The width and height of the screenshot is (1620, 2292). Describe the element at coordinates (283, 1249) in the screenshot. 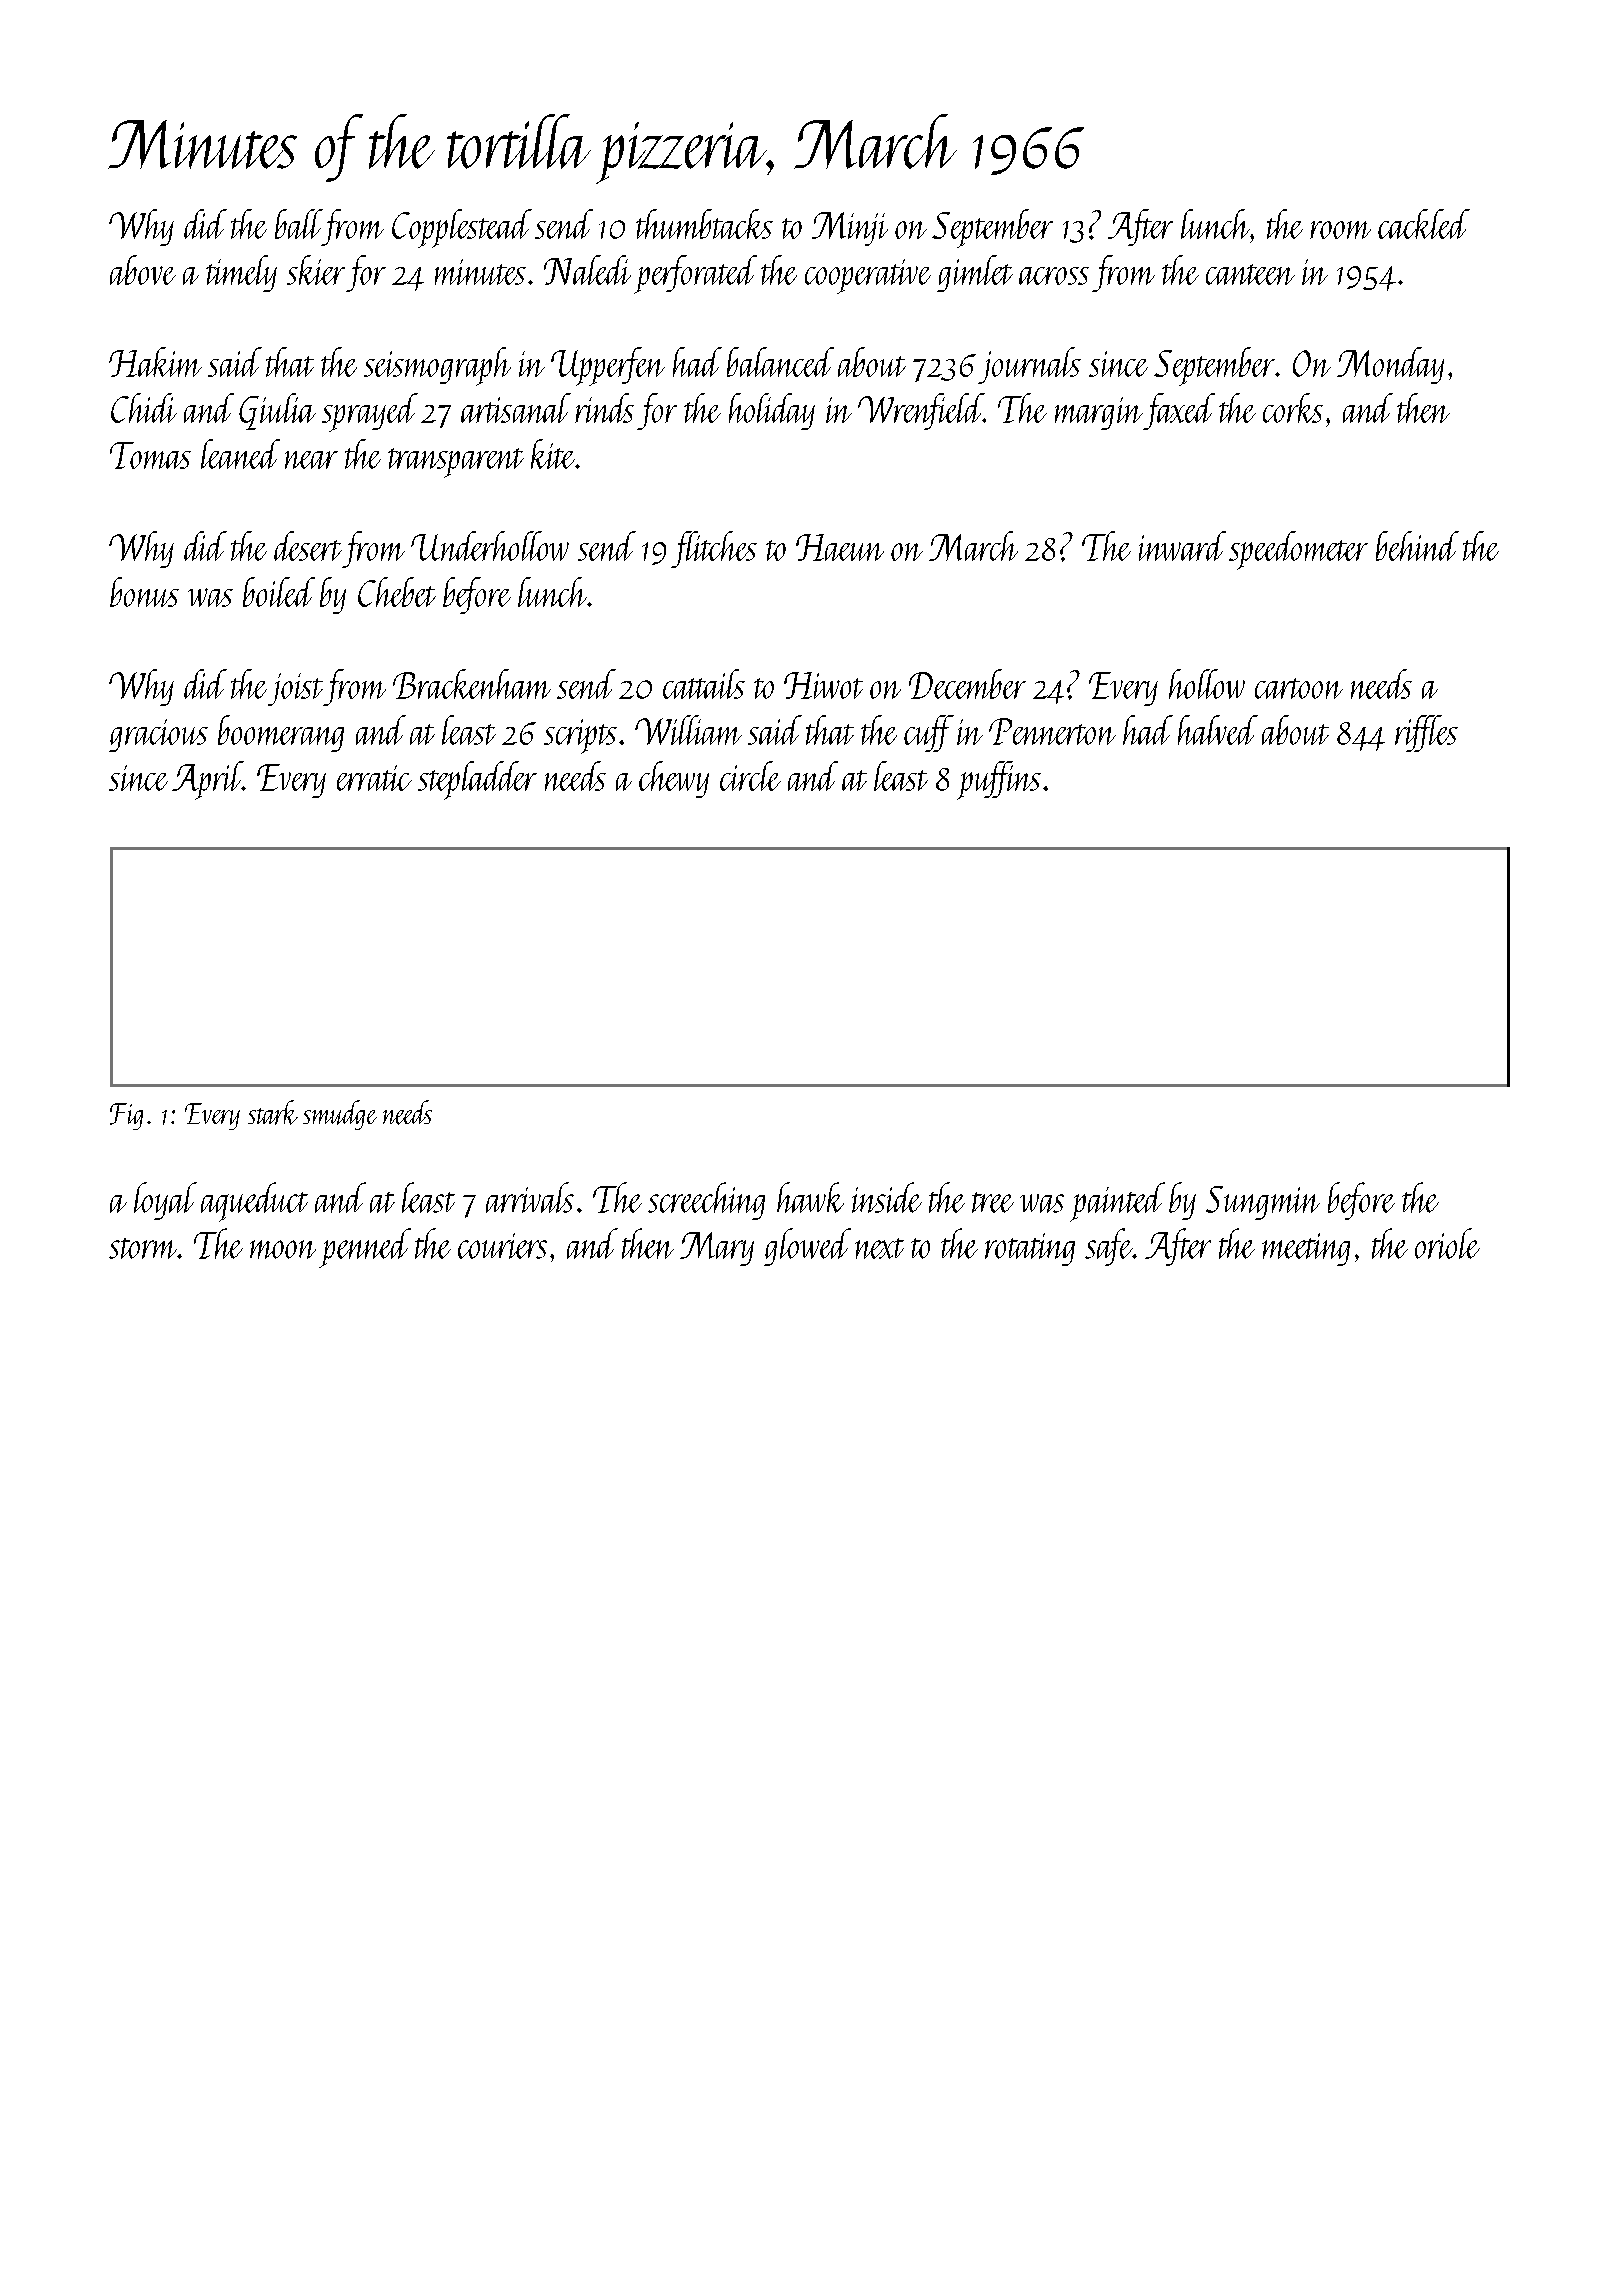

I see `moon` at that location.
